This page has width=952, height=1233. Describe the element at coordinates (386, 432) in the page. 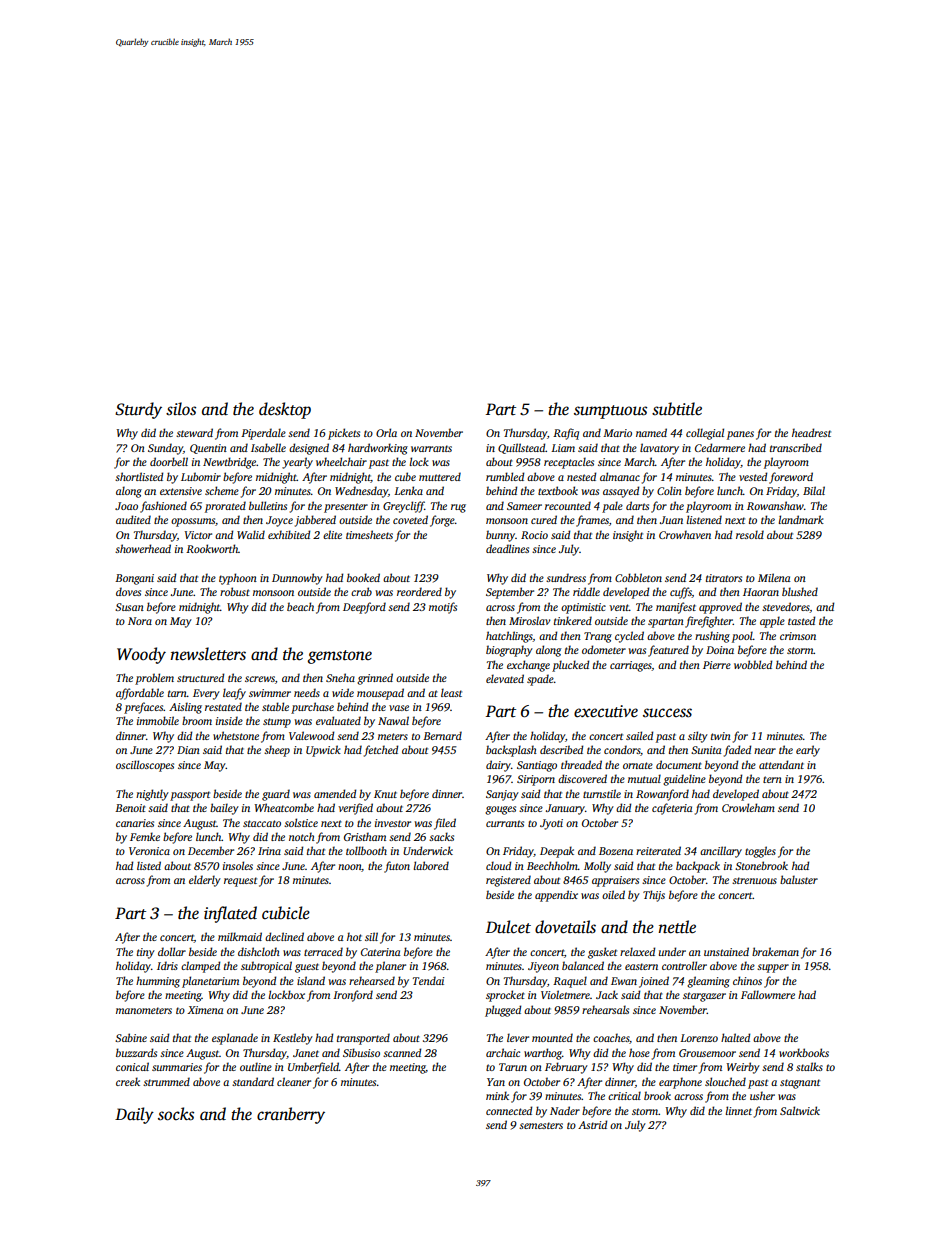

I see `Orla` at that location.
